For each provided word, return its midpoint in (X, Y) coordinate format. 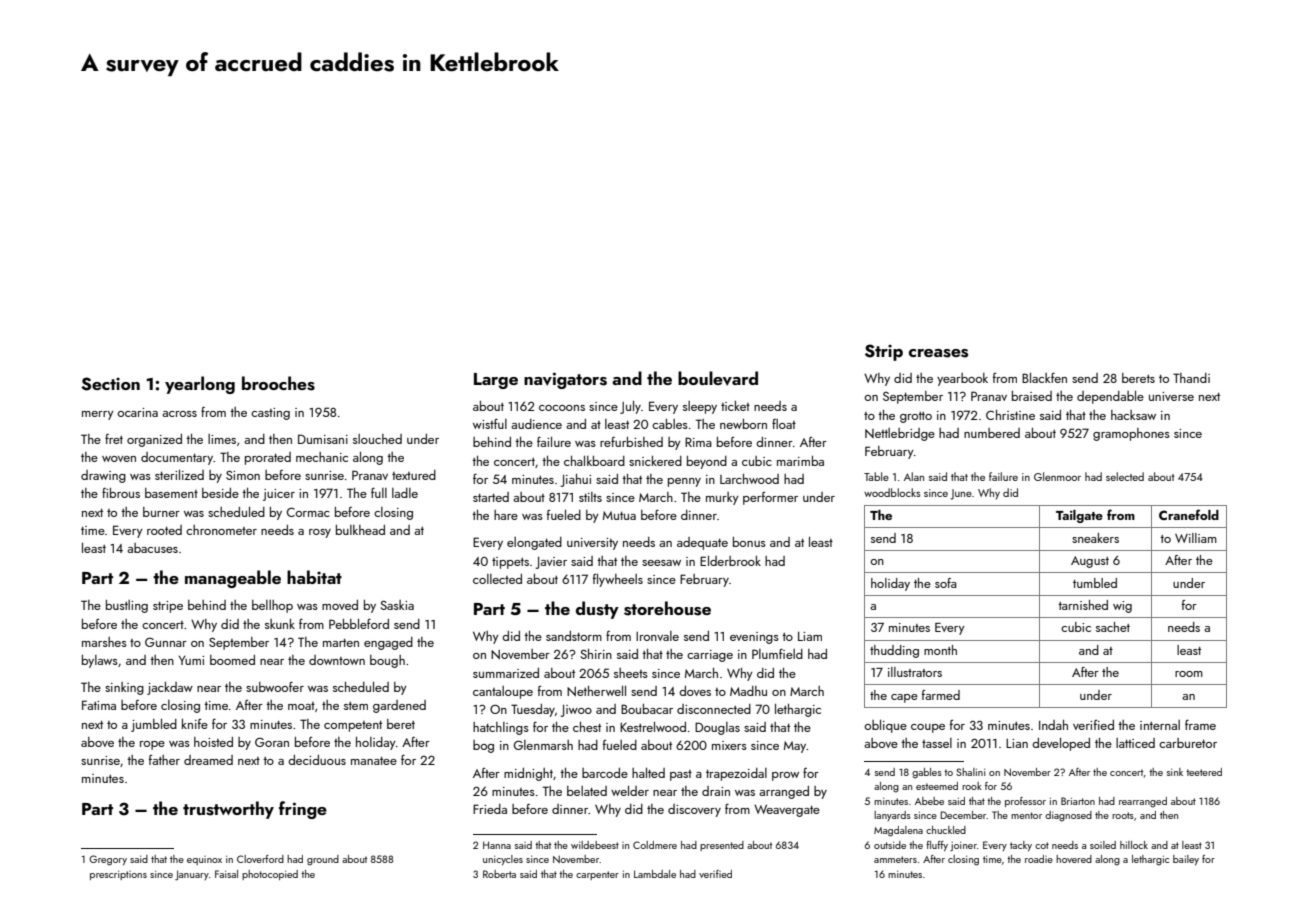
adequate (702, 543)
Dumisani (323, 439)
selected (1125, 476)
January (192, 875)
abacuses (152, 548)
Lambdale (655, 874)
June (961, 494)
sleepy (700, 407)
